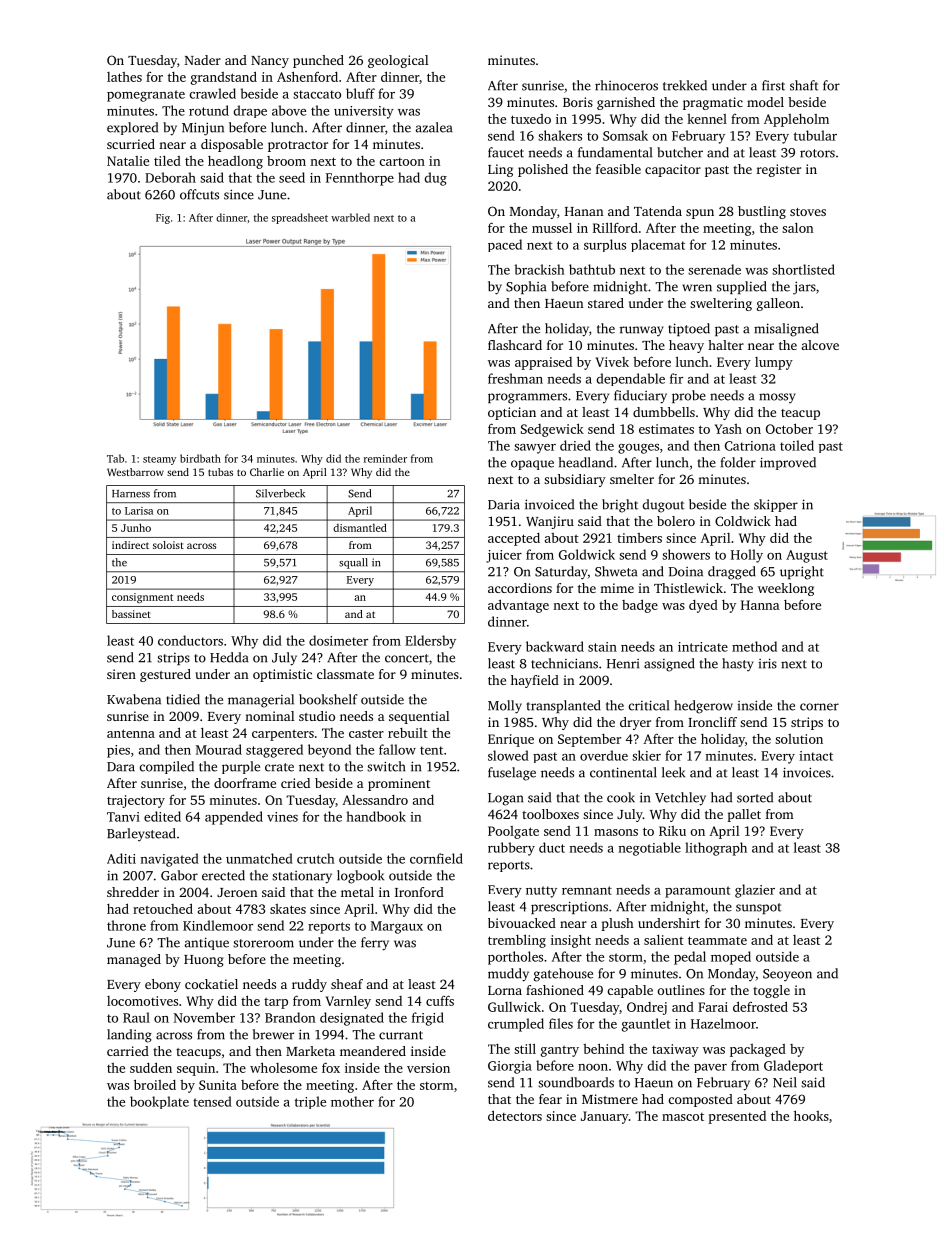 The height and width of the screenshot is (1233, 952). Describe the element at coordinates (402, 162) in the screenshot. I see `cartoon` at that location.
